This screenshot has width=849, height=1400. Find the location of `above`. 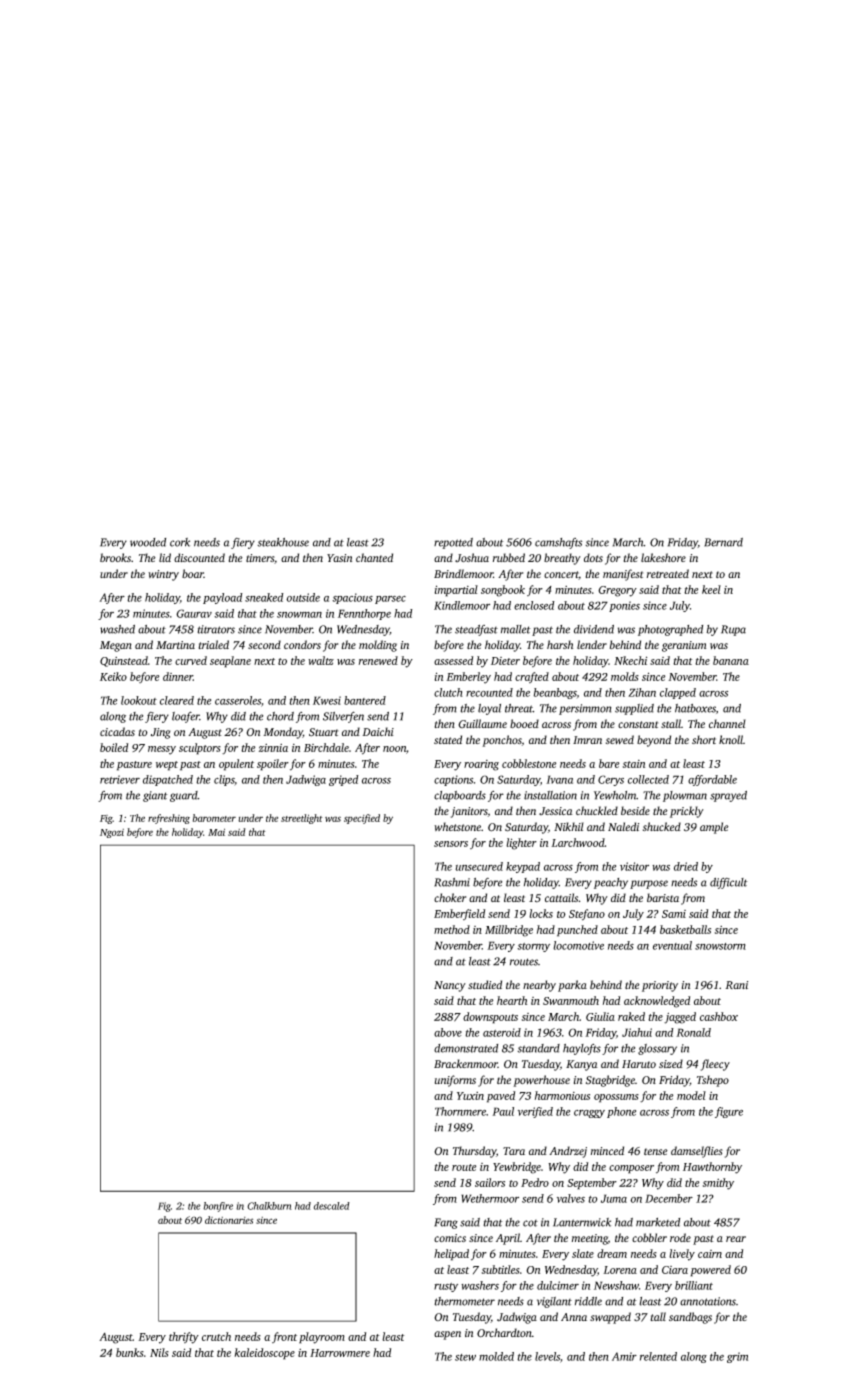

above is located at coordinates (448, 1032).
